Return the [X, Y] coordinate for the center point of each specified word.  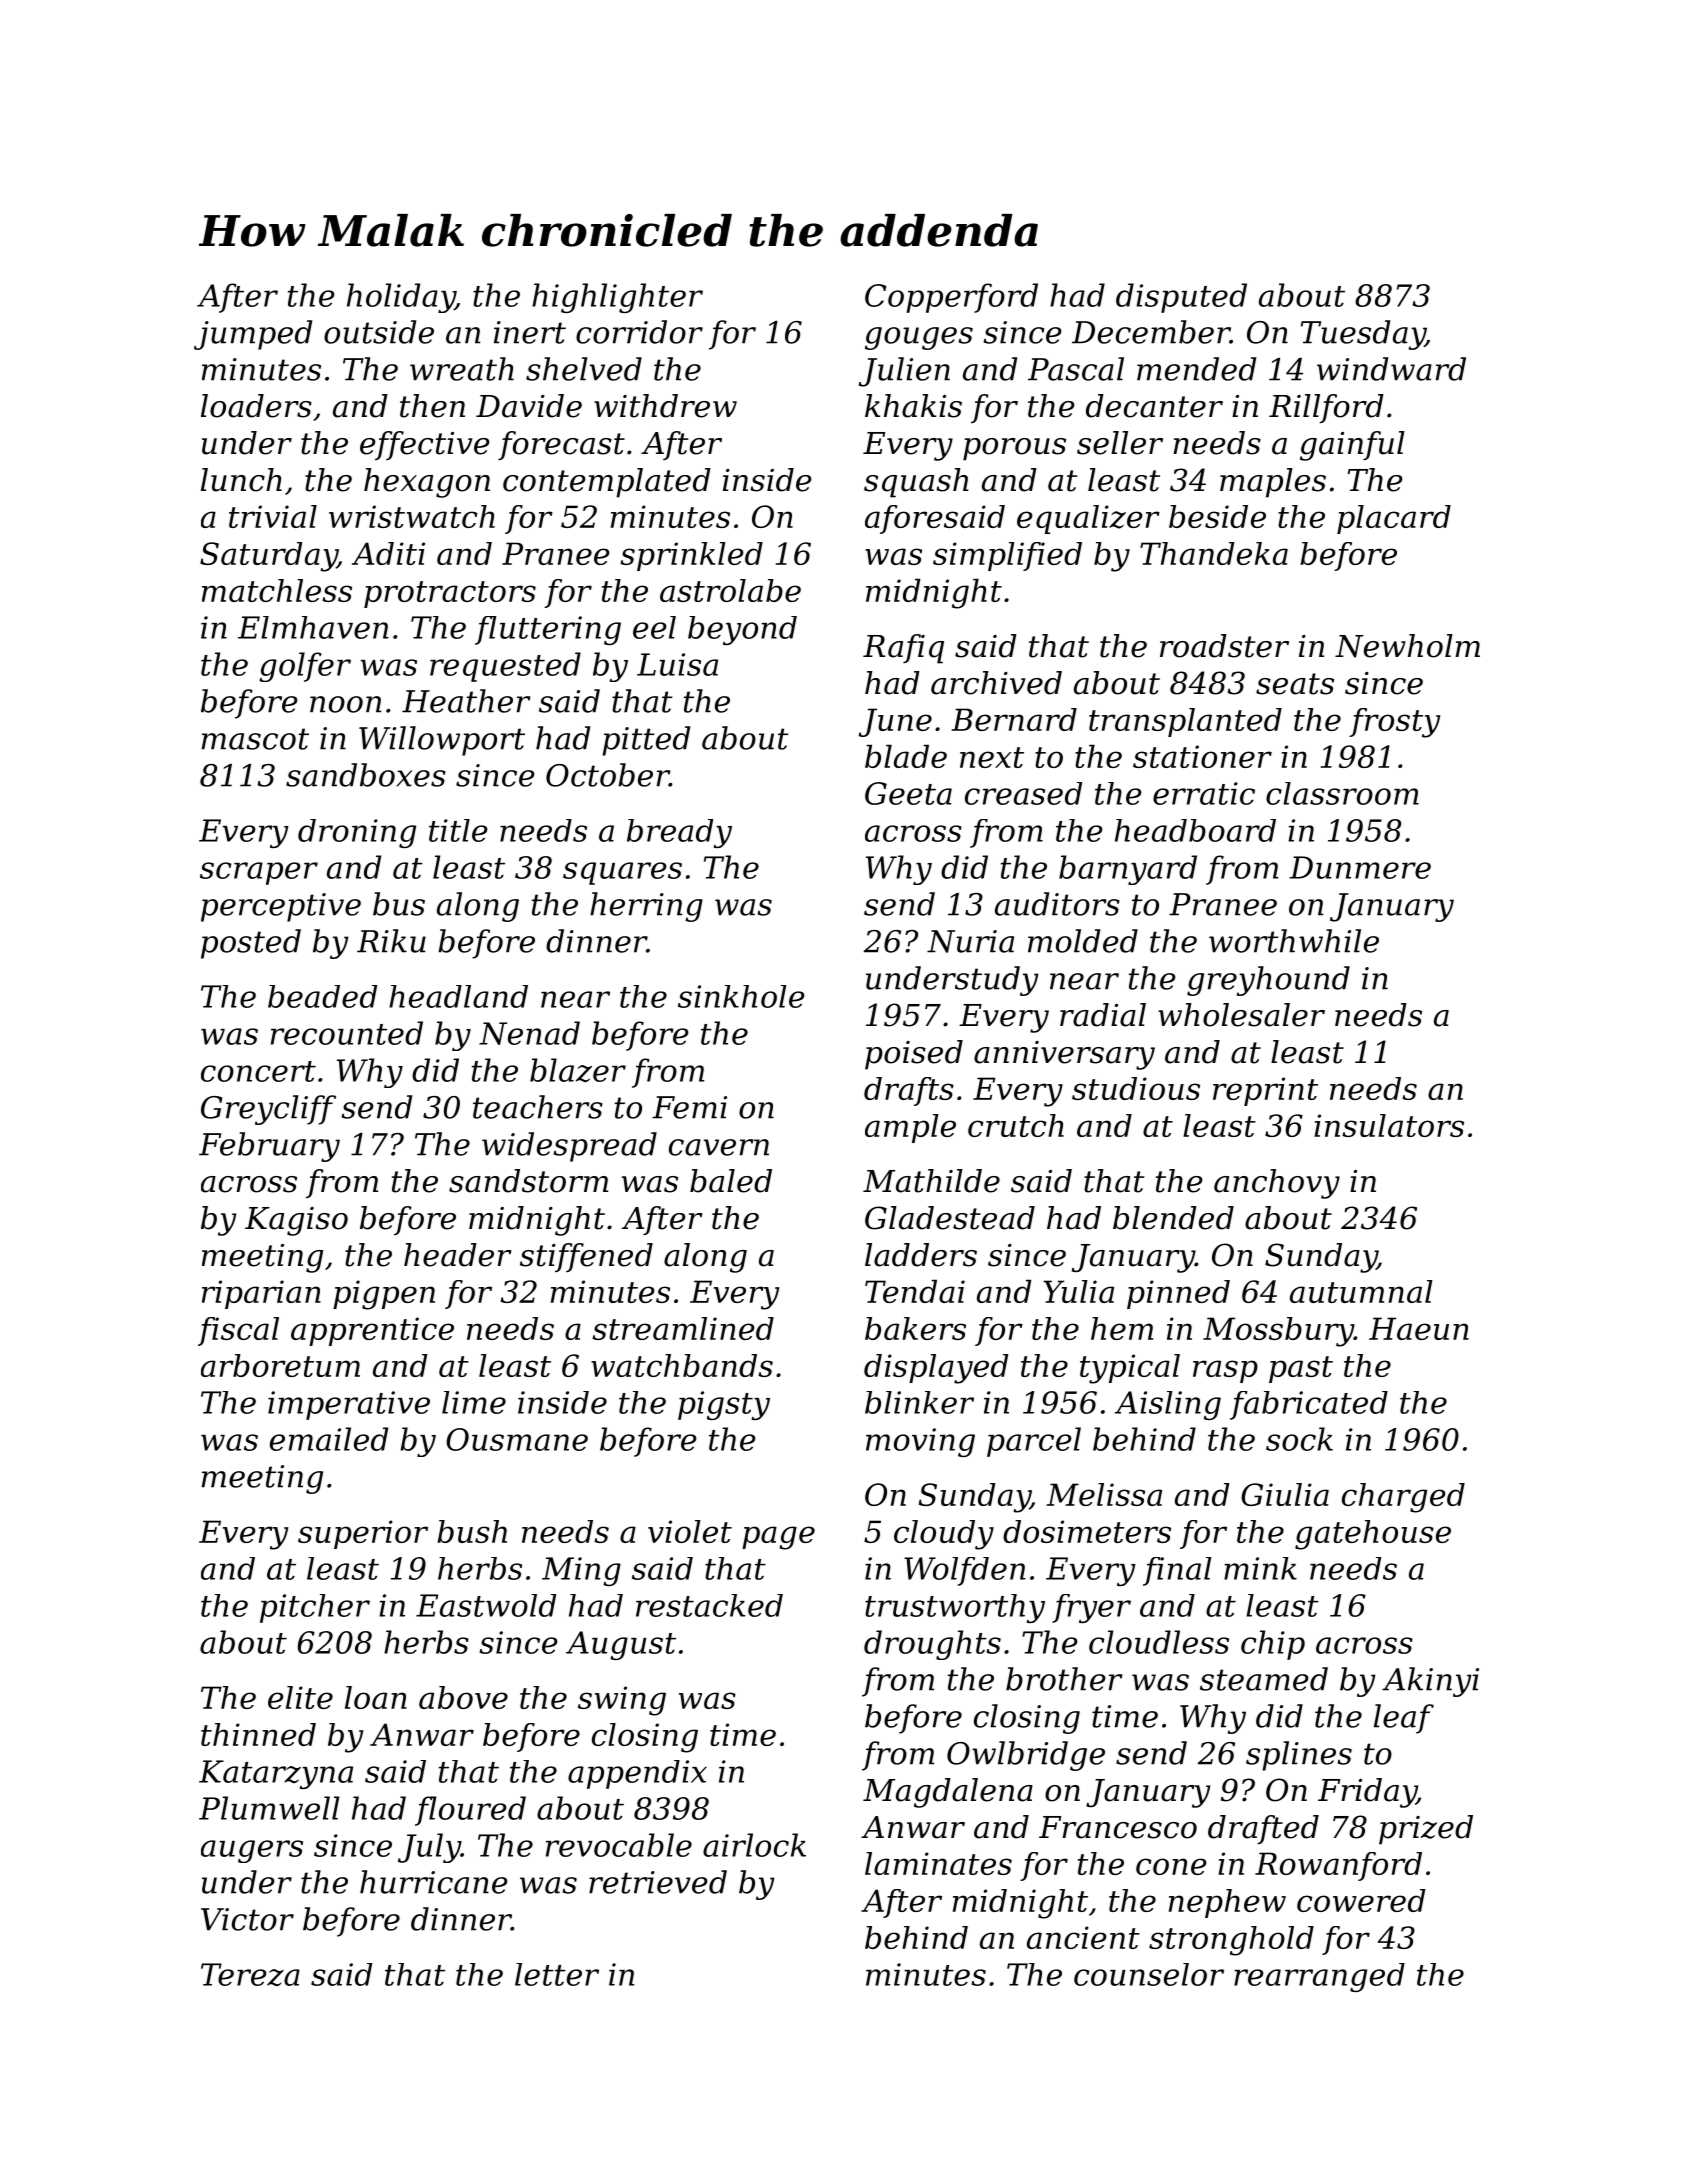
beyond [742, 630]
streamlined [683, 1328]
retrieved [658, 1882]
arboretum [280, 1365]
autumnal [1361, 1291]
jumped [253, 335]
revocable [619, 1845]
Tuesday [1363, 335]
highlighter [617, 298]
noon [345, 704]
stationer [1202, 756]
